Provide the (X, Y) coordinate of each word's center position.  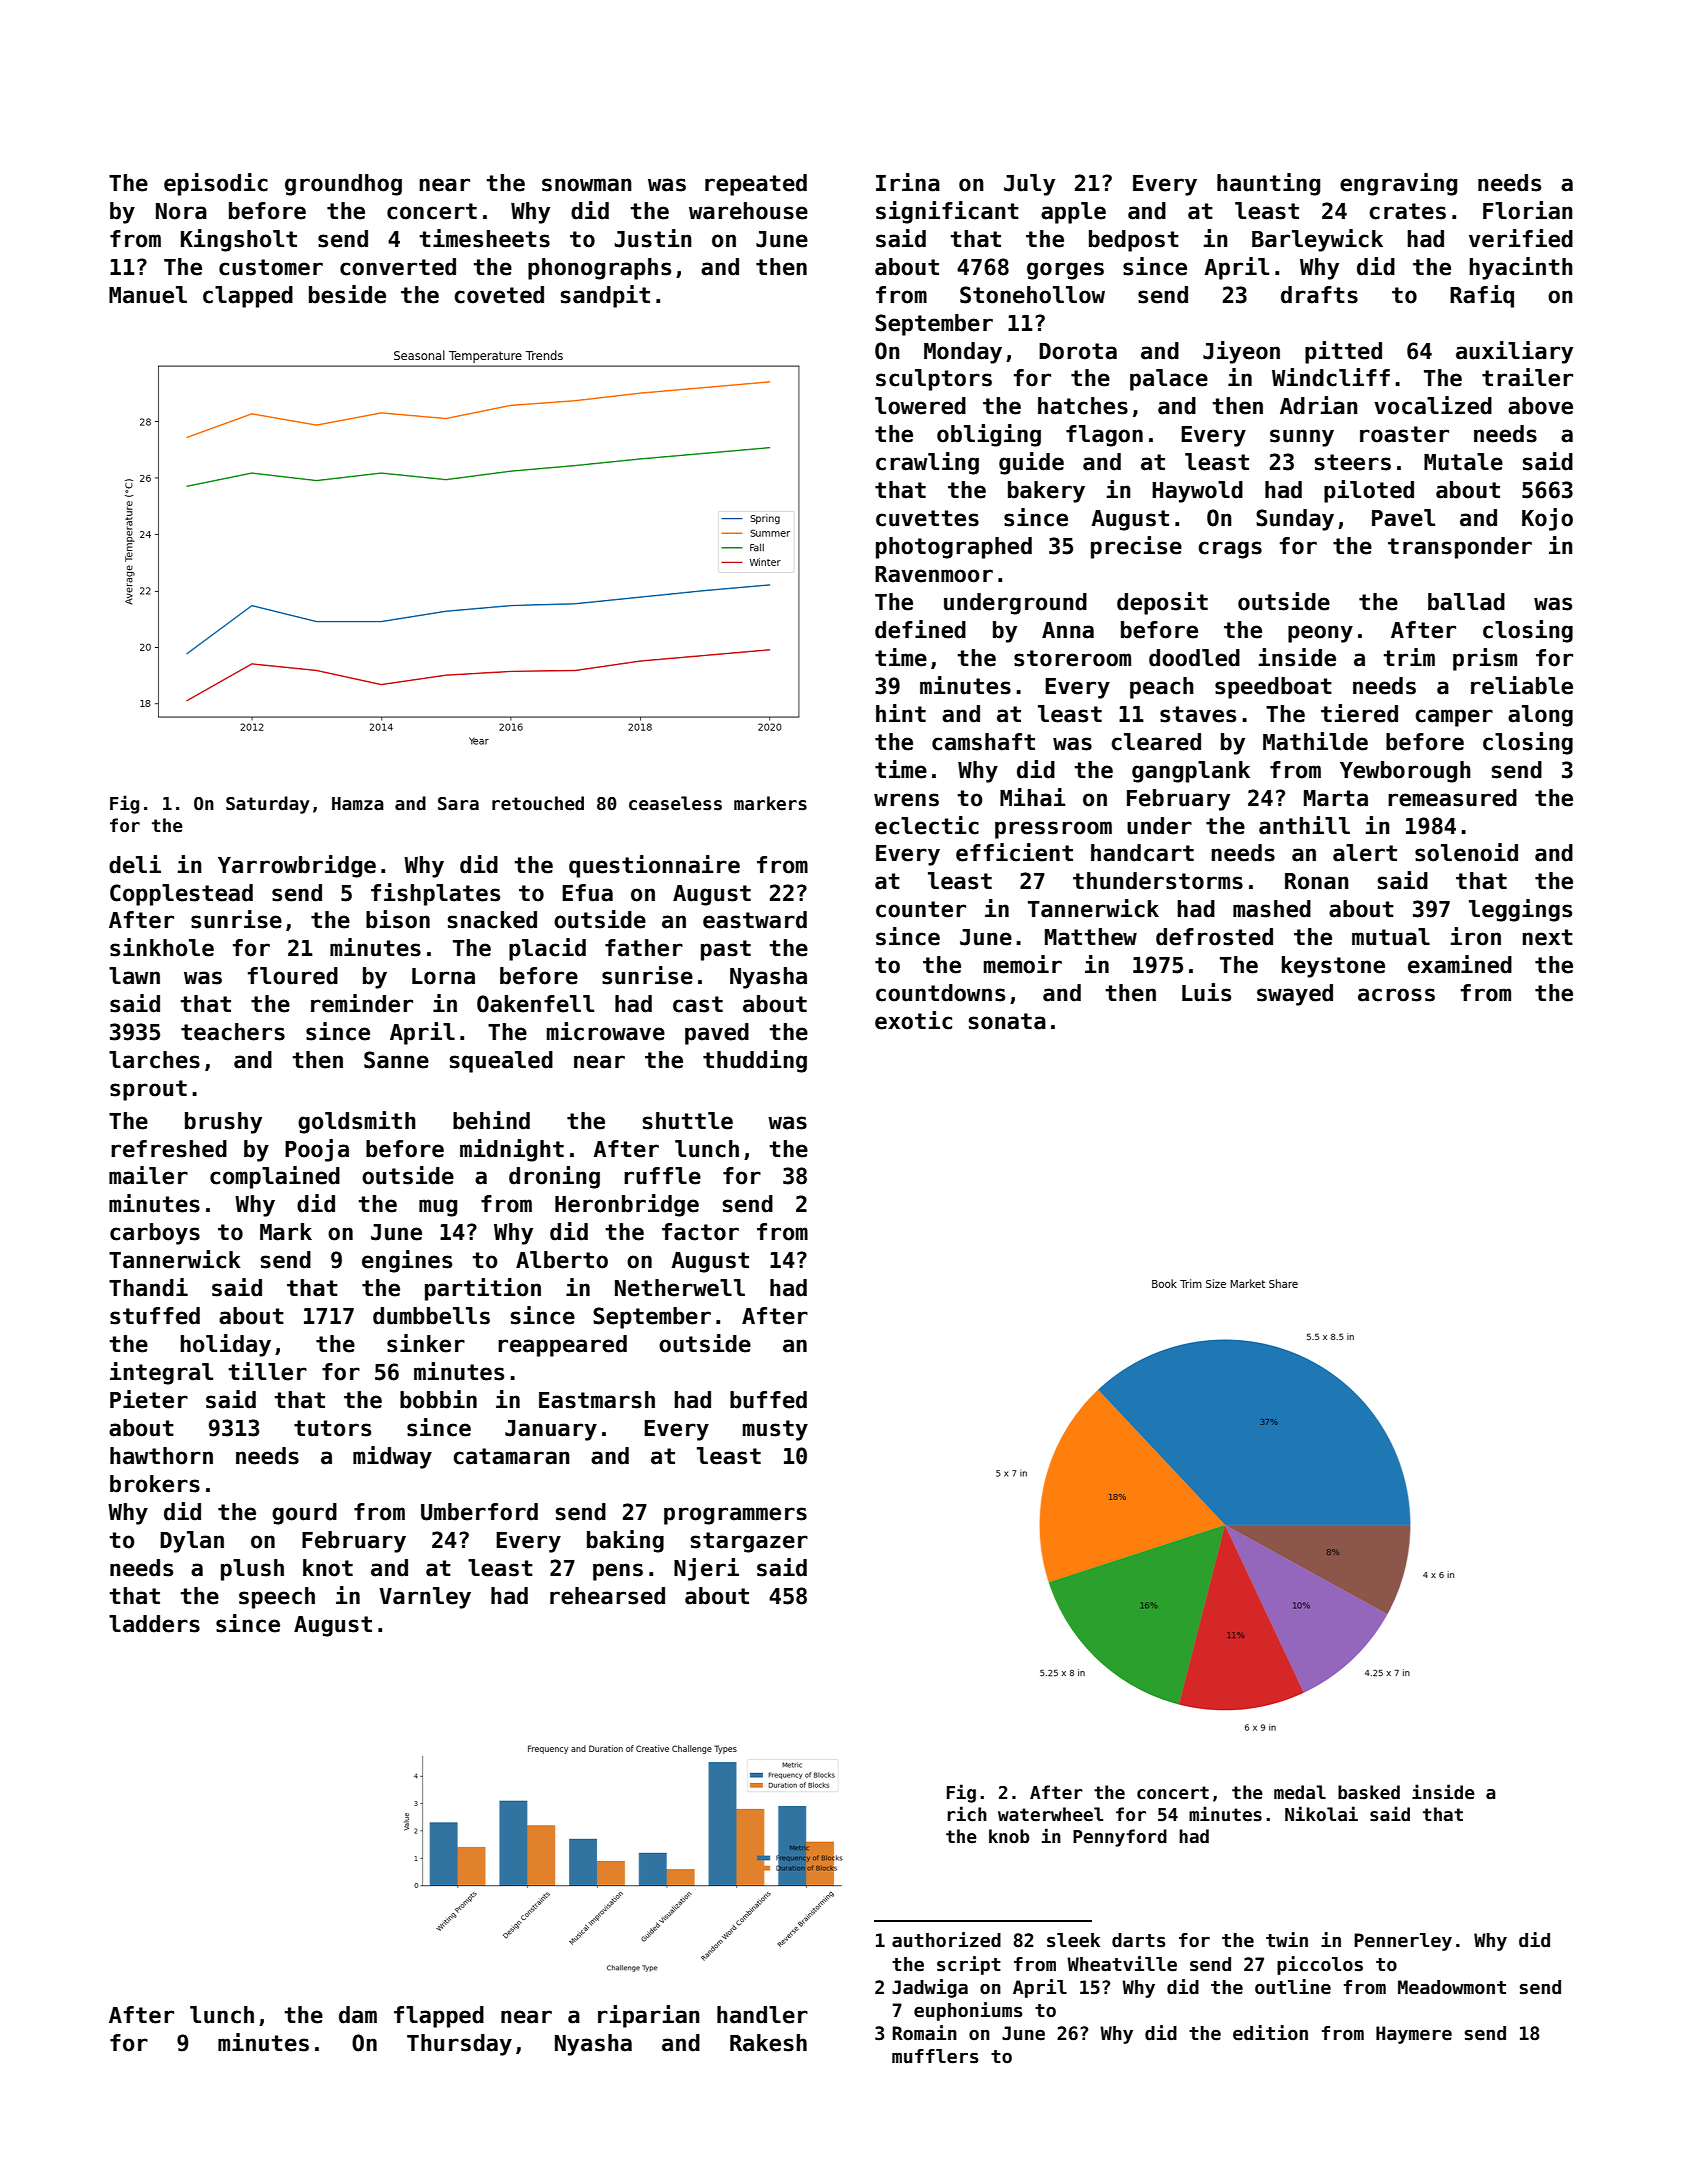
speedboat (1273, 688)
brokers (155, 1484)
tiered (1359, 713)
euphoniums (968, 2011)
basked (1369, 1792)
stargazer (749, 1542)
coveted (499, 295)
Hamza (358, 804)
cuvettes (927, 518)
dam (358, 2015)
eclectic (927, 825)
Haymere (1414, 2035)
